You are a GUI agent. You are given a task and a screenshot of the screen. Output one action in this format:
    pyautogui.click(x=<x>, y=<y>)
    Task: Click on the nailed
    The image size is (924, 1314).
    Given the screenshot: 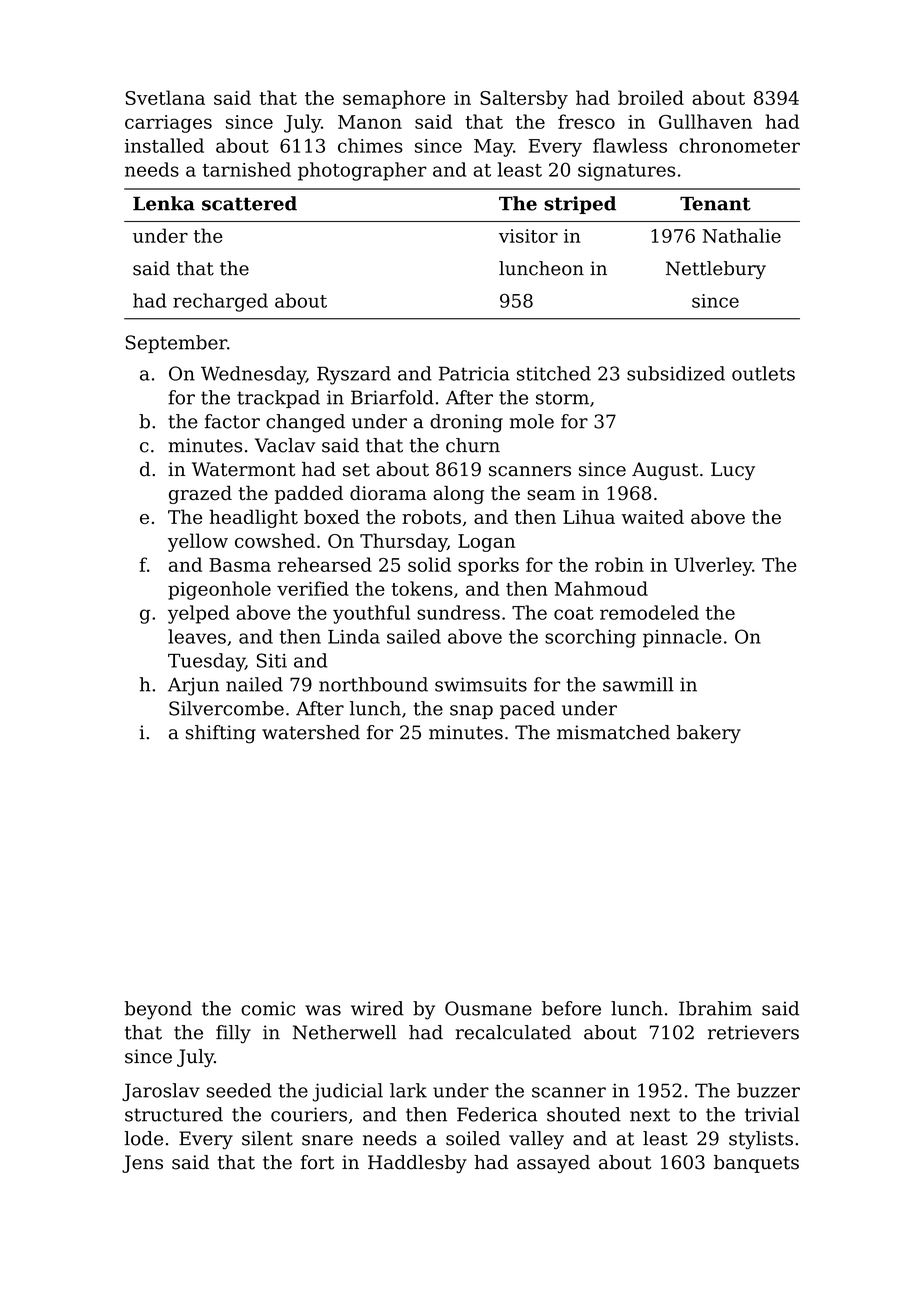 What is the action you would take?
    pyautogui.click(x=254, y=684)
